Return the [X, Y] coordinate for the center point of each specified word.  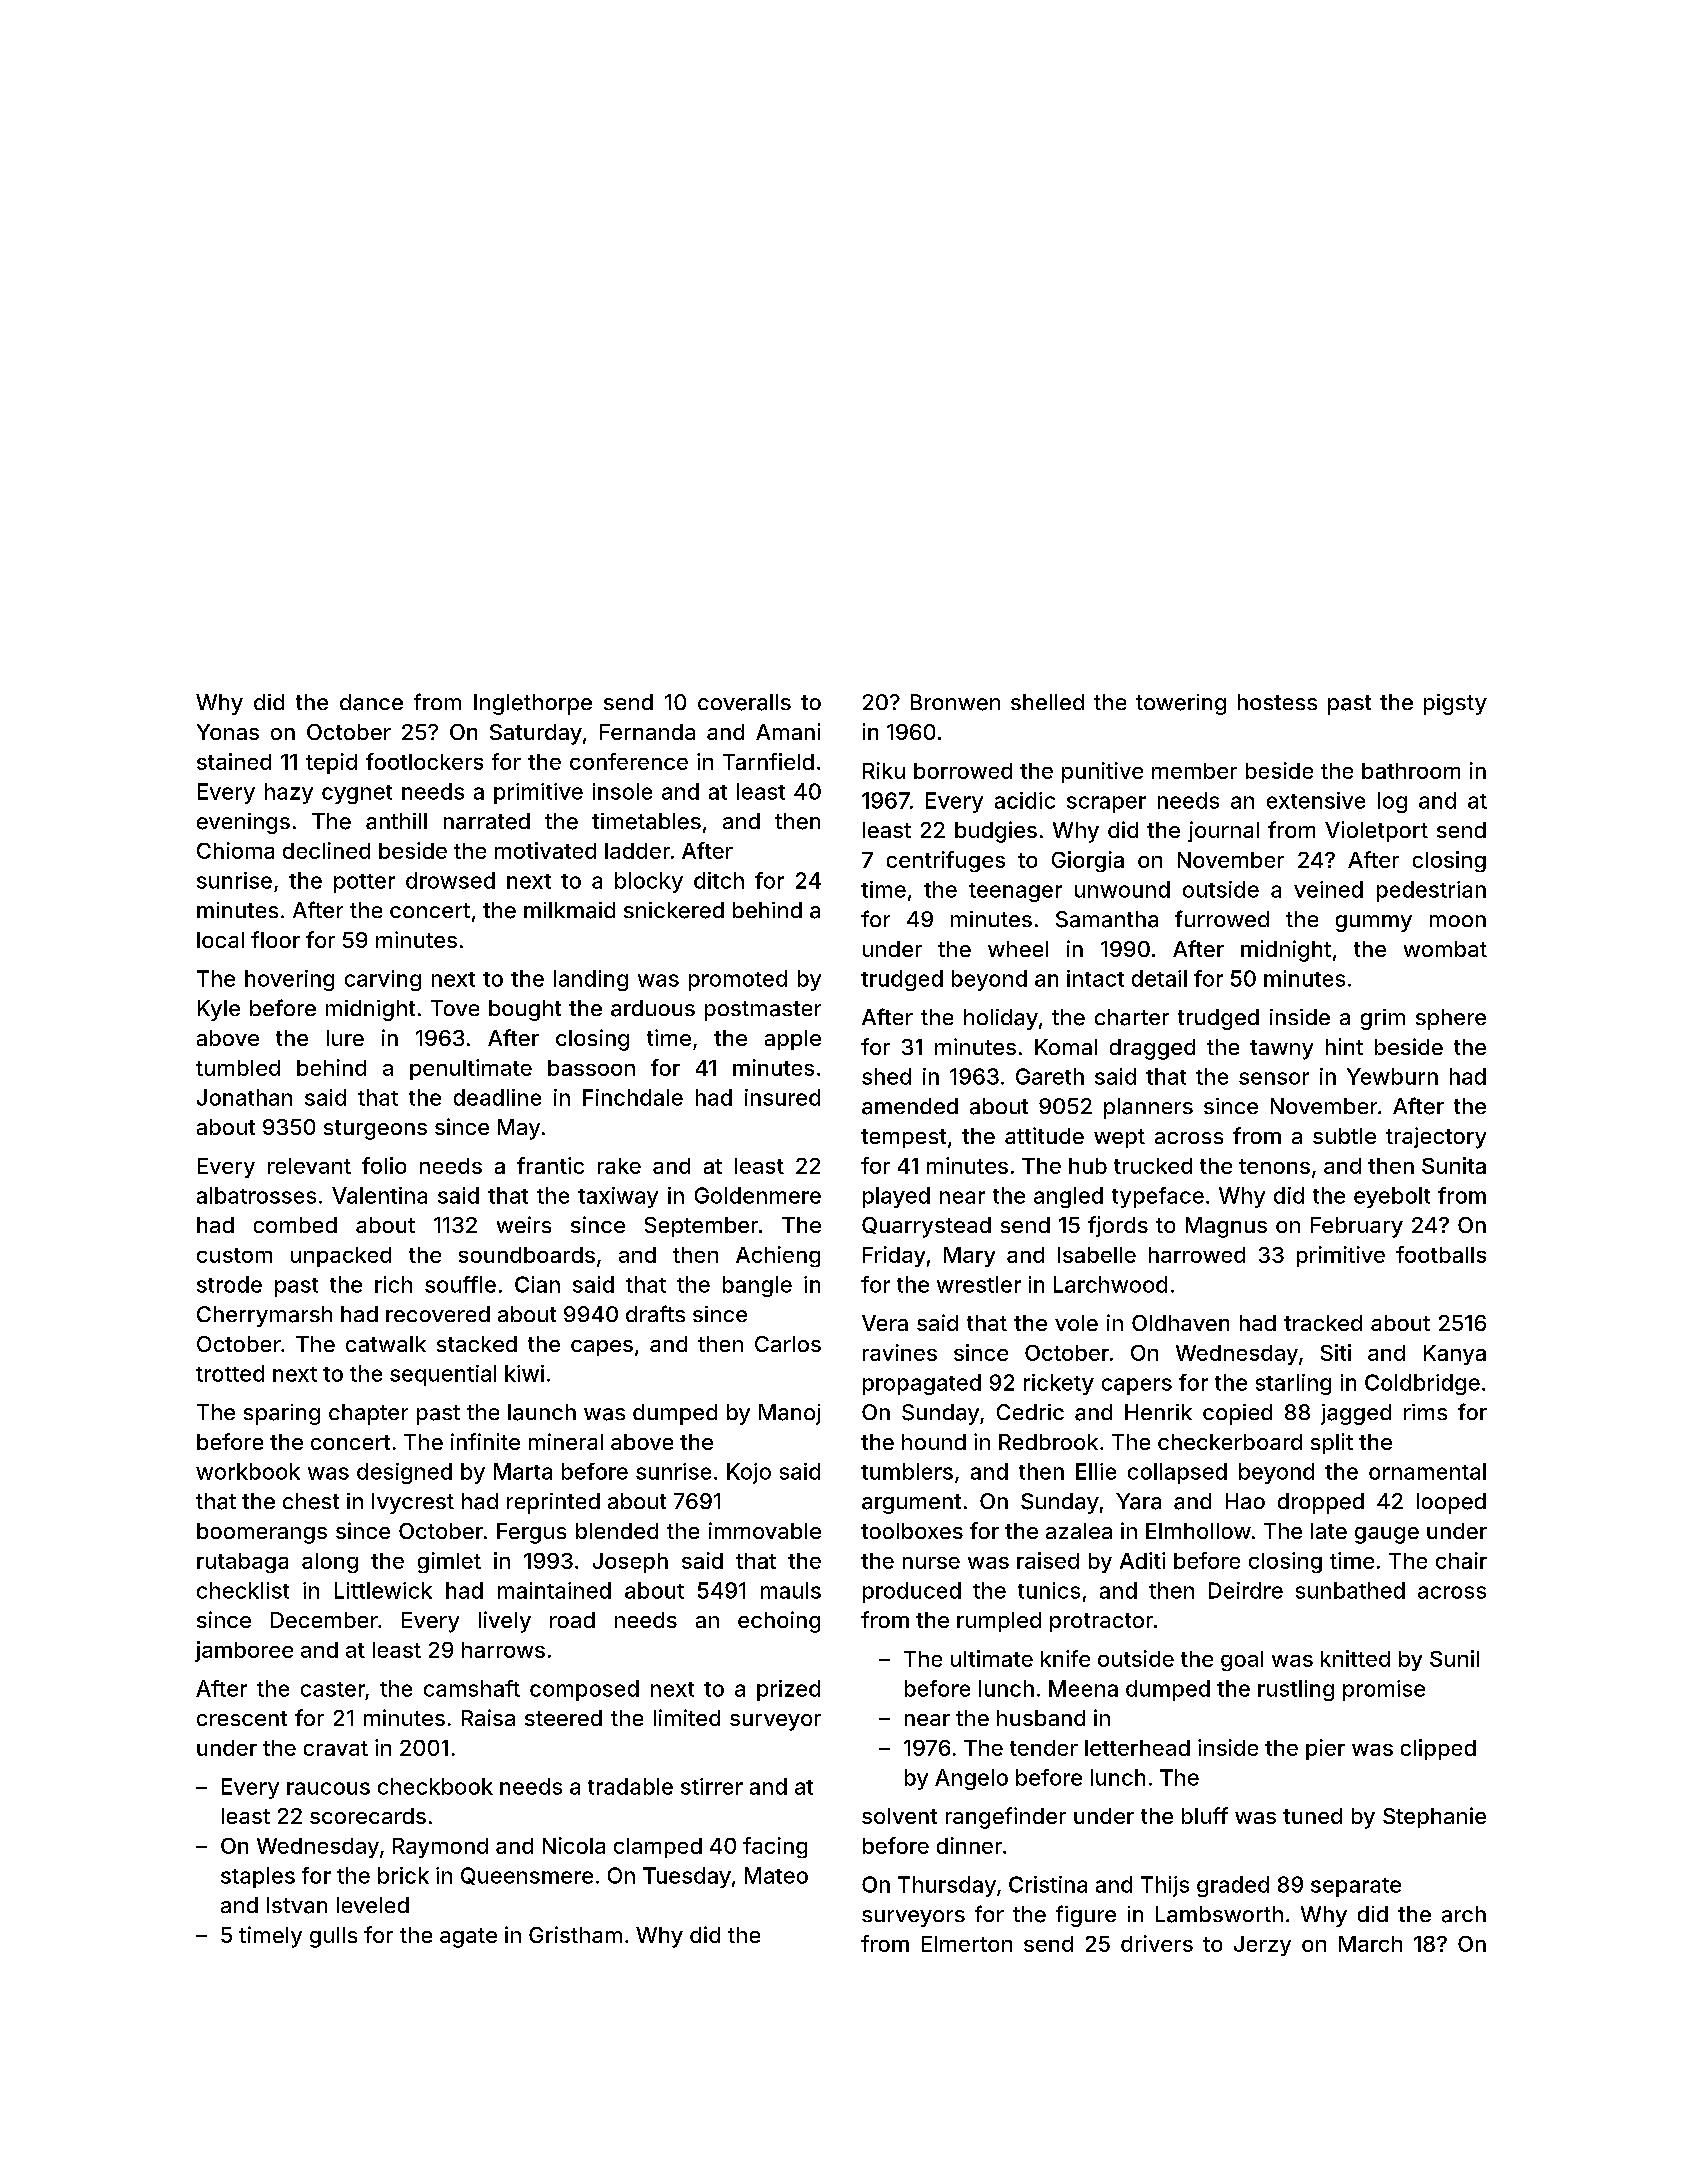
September [701, 1227]
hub [1088, 1166]
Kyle [219, 1010]
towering [1181, 704]
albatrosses [256, 1195]
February [1357, 1227]
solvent [899, 1816]
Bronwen [955, 702]
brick [403, 1875]
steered [563, 1718]
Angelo [971, 1779]
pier [1325, 1749]
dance [371, 702]
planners [1148, 1108]
